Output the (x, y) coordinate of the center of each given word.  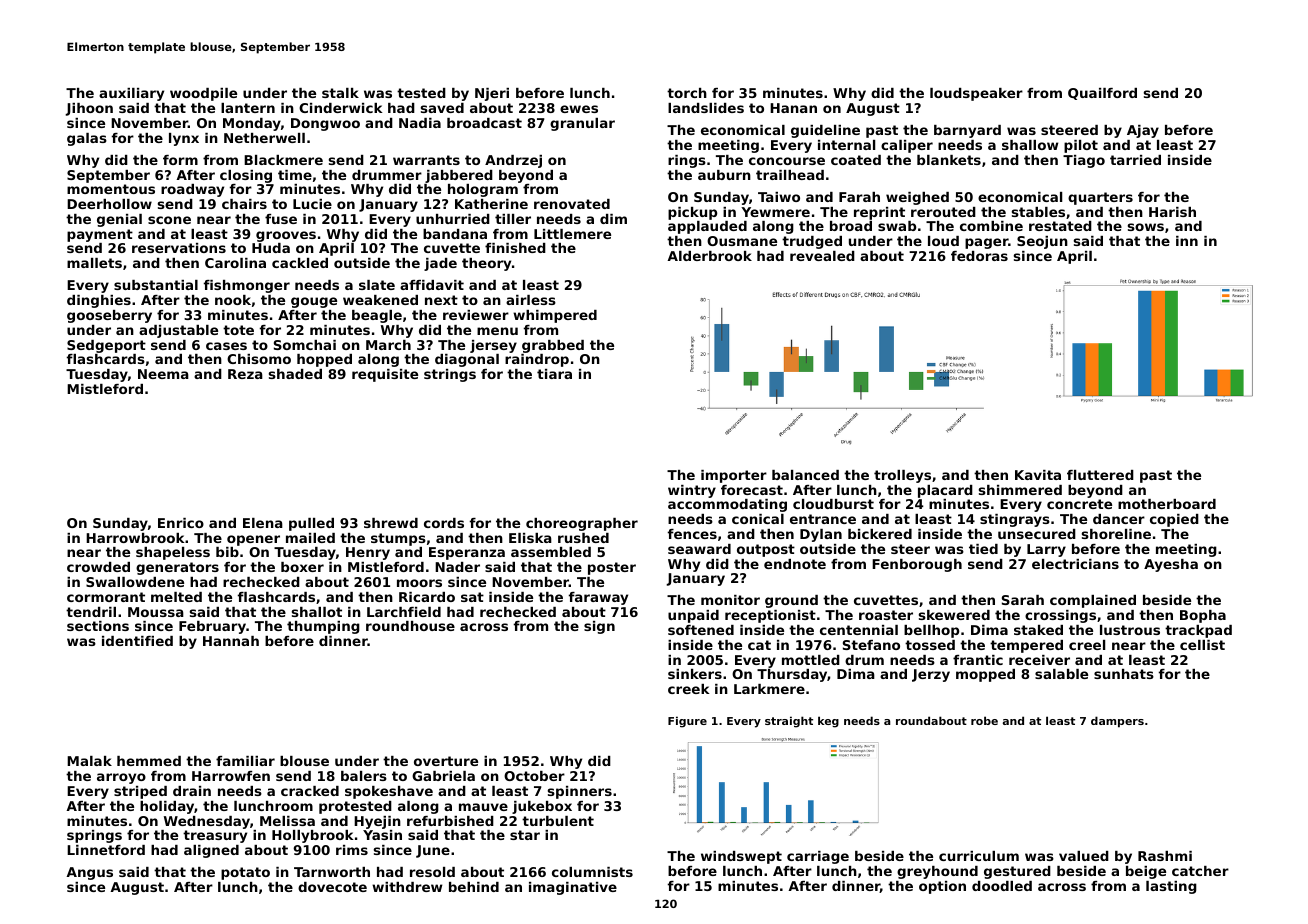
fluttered (1100, 475)
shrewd (391, 523)
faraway (598, 598)
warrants (426, 160)
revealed (822, 256)
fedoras (979, 256)
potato (245, 873)
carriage (818, 857)
